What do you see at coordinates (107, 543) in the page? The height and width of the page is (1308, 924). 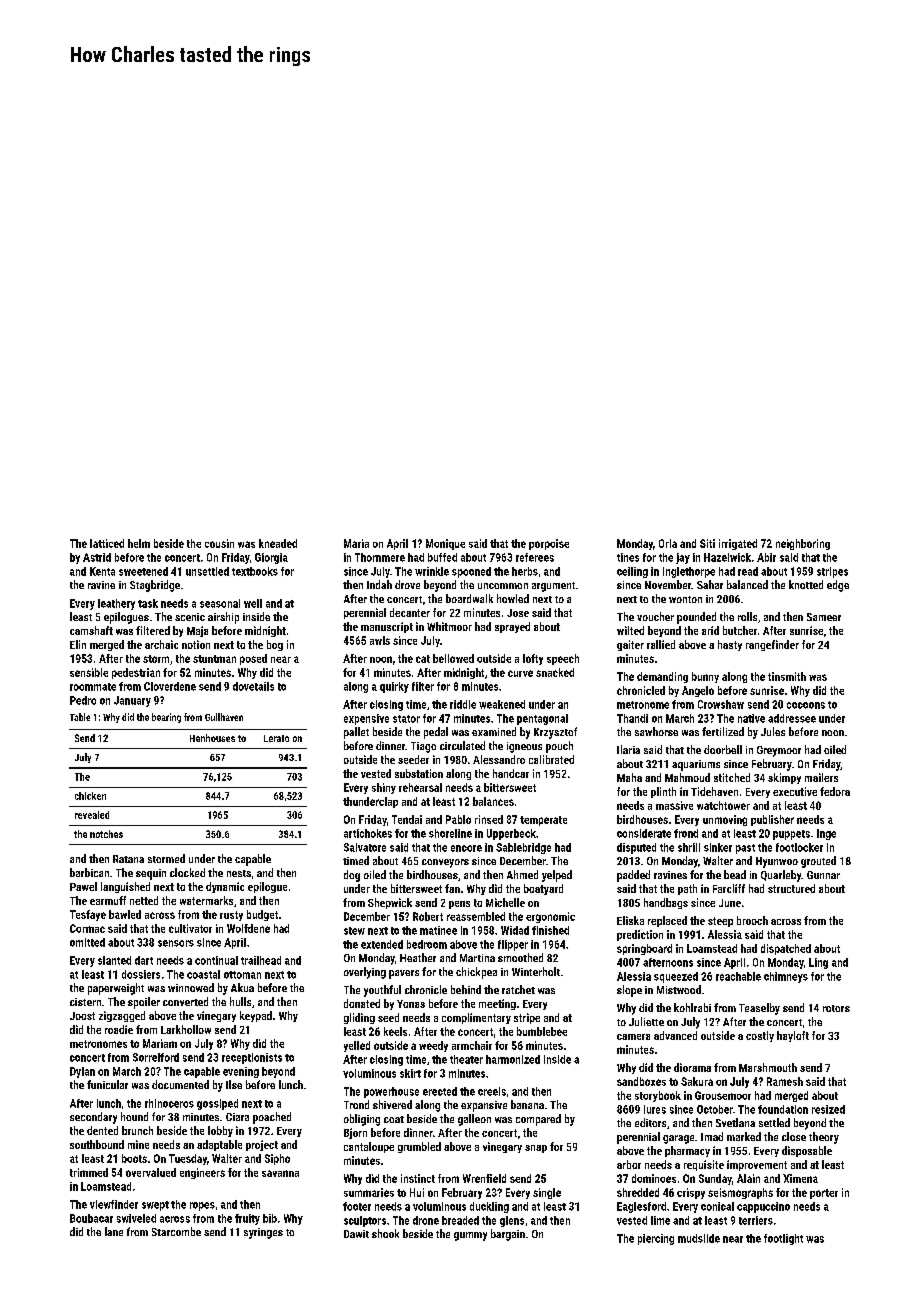 I see `latticed` at bounding box center [107, 543].
